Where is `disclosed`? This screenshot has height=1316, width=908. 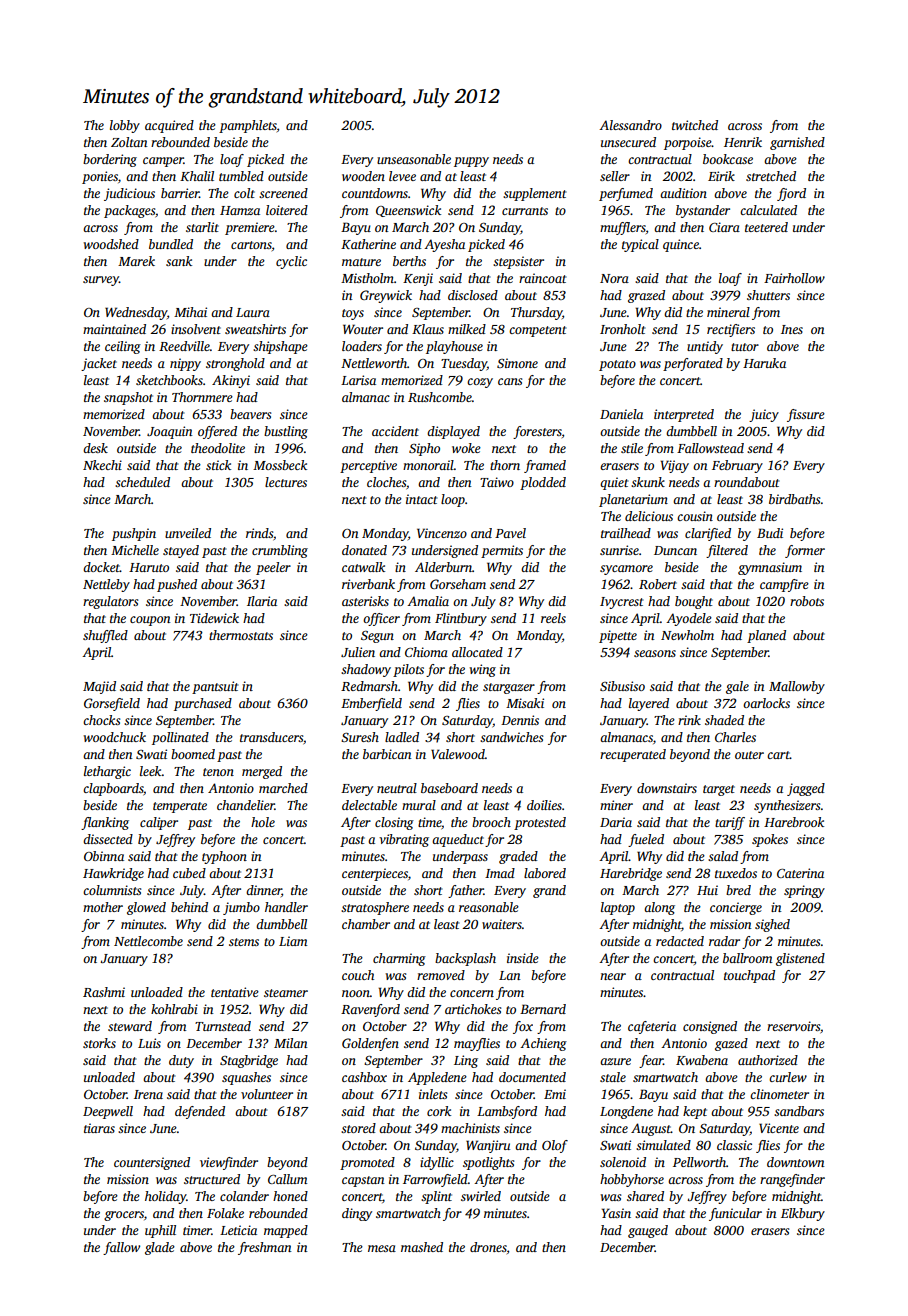
disclosed is located at coordinates (473, 295).
